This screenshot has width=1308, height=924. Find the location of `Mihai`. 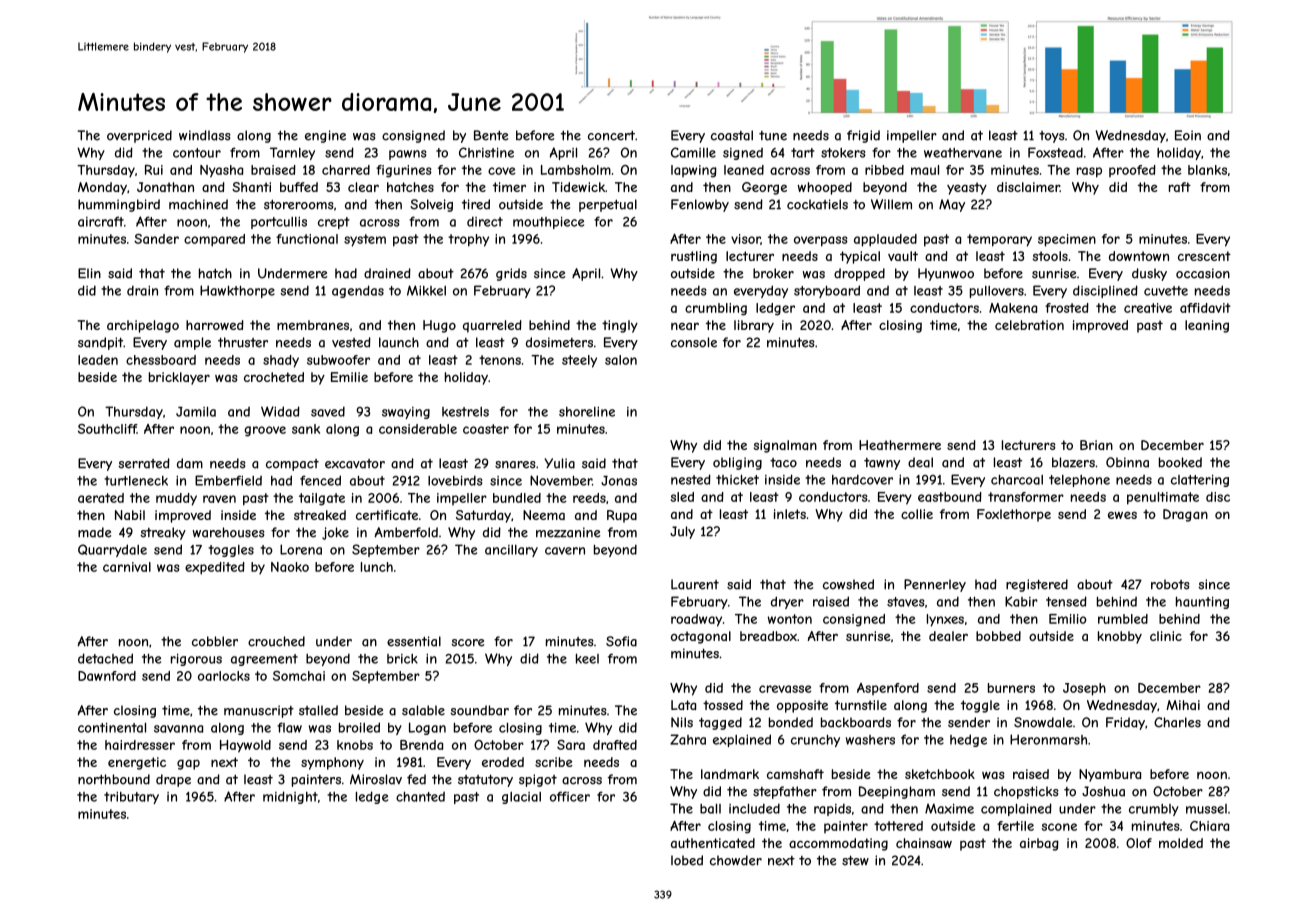

Mihai is located at coordinates (1183, 705).
